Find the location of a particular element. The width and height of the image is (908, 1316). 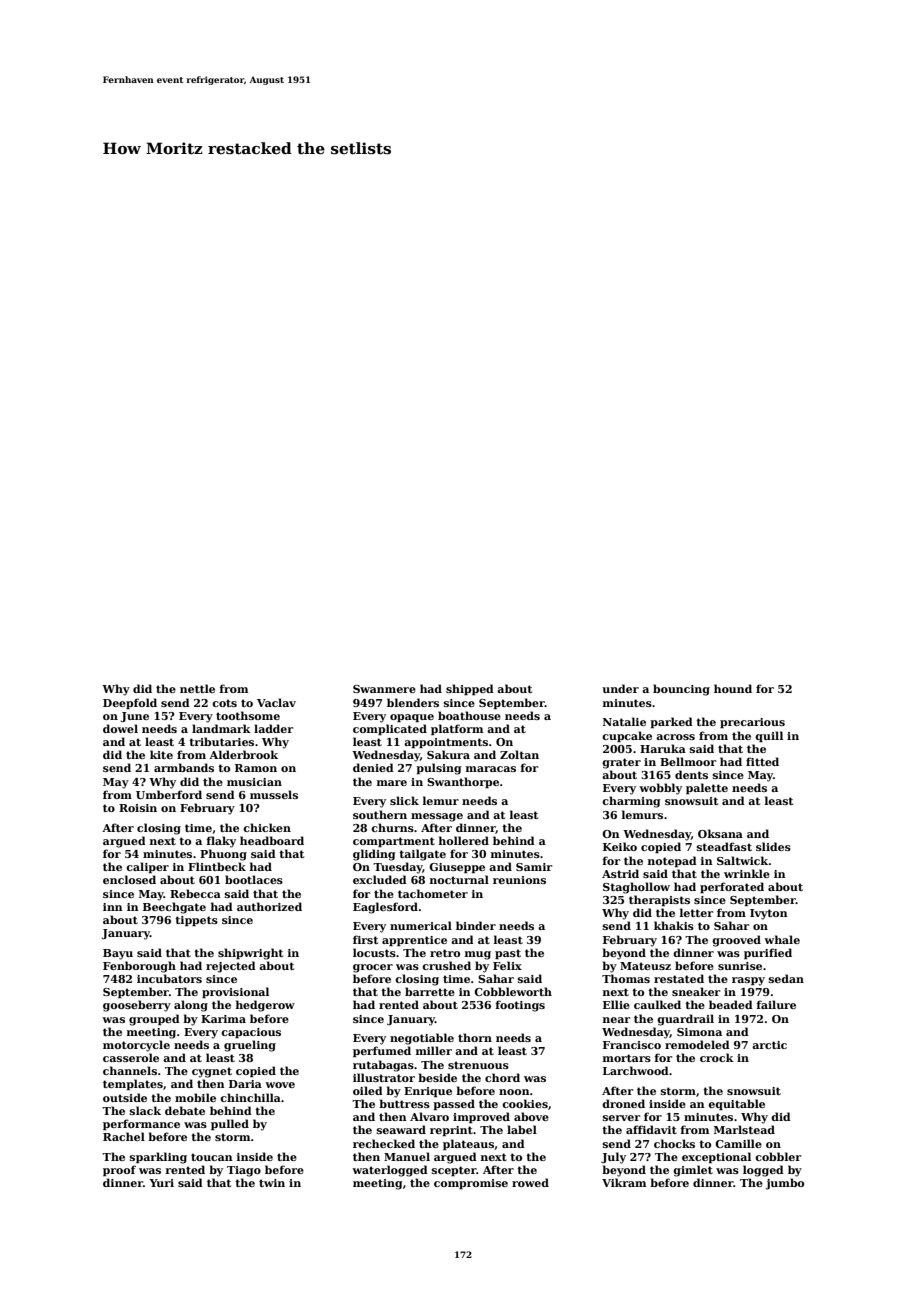

slick is located at coordinates (404, 800).
